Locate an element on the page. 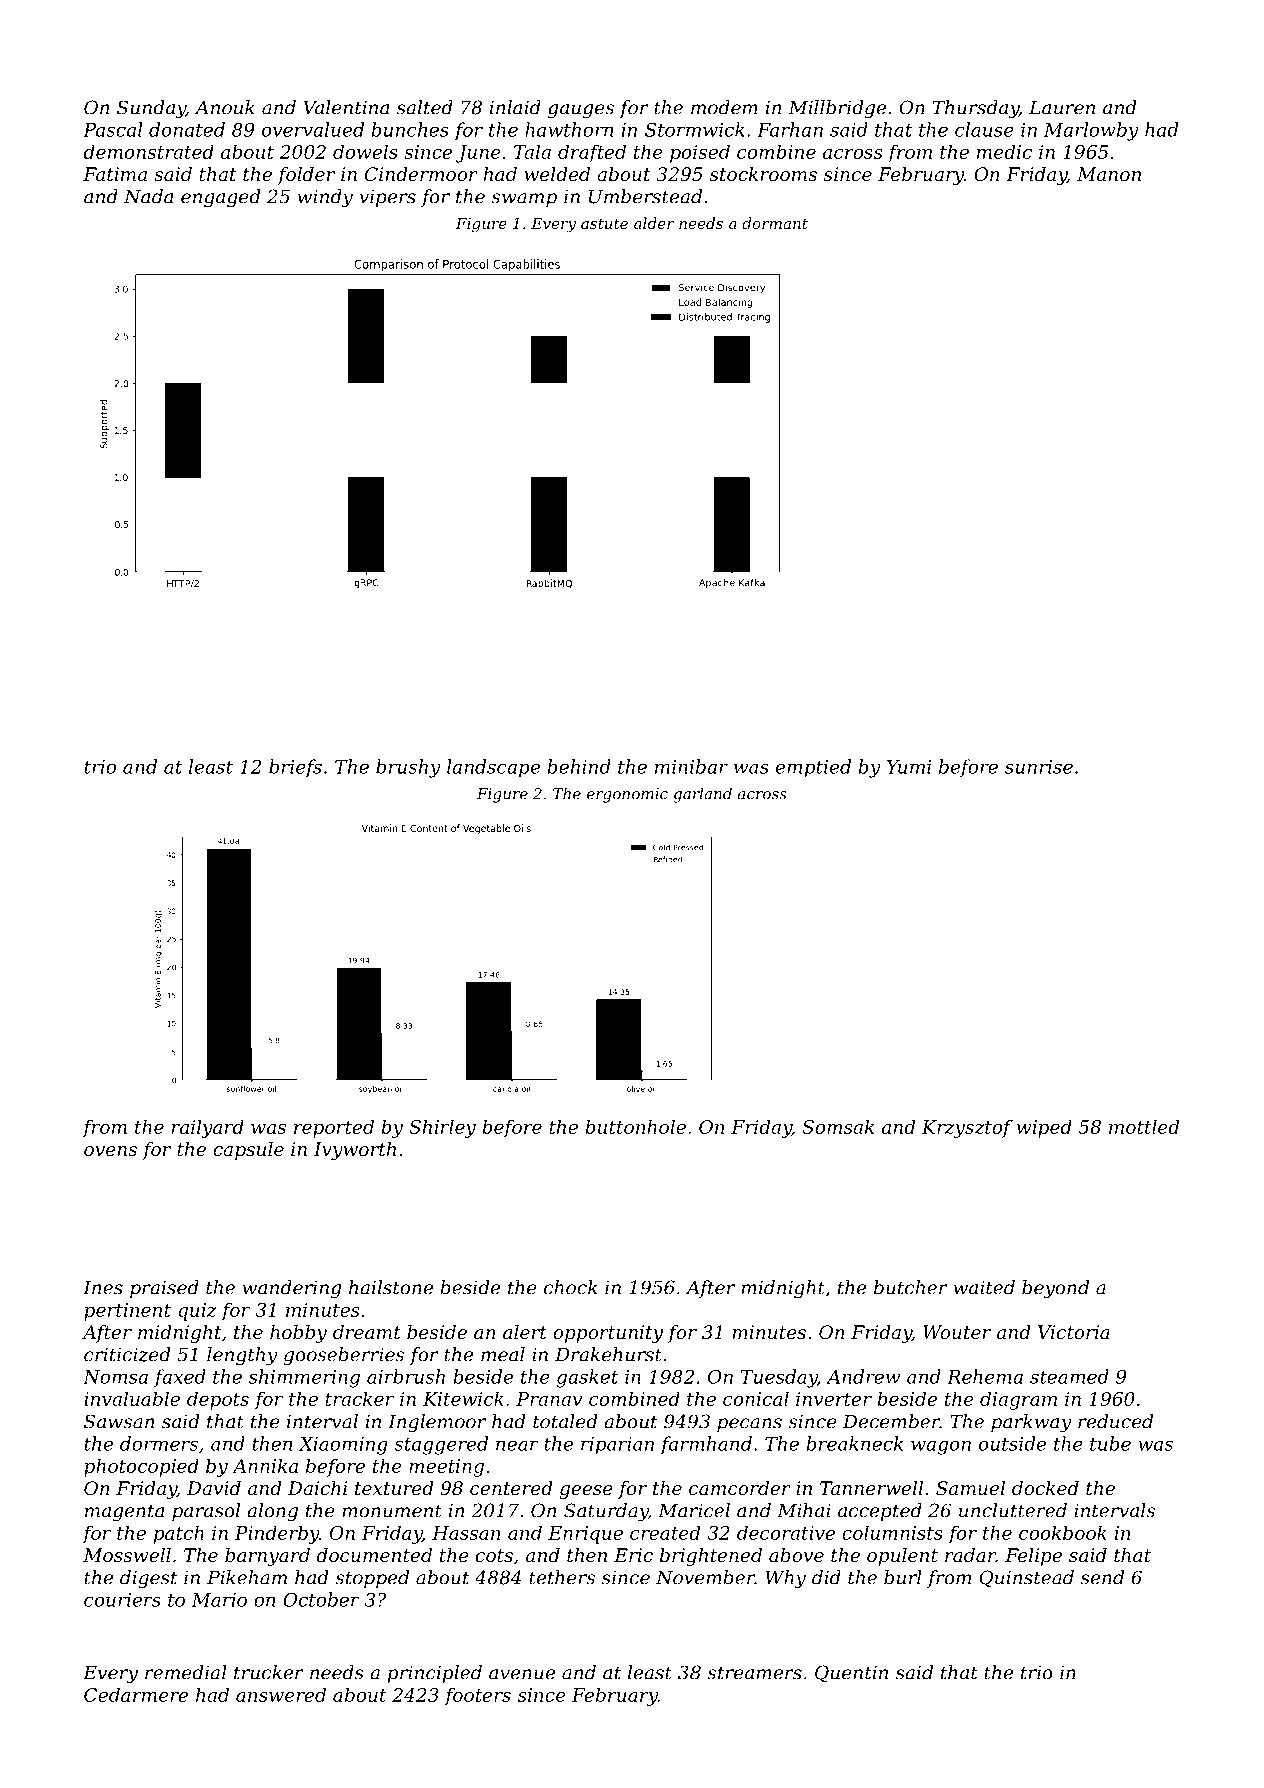  Valentina is located at coordinates (346, 107).
